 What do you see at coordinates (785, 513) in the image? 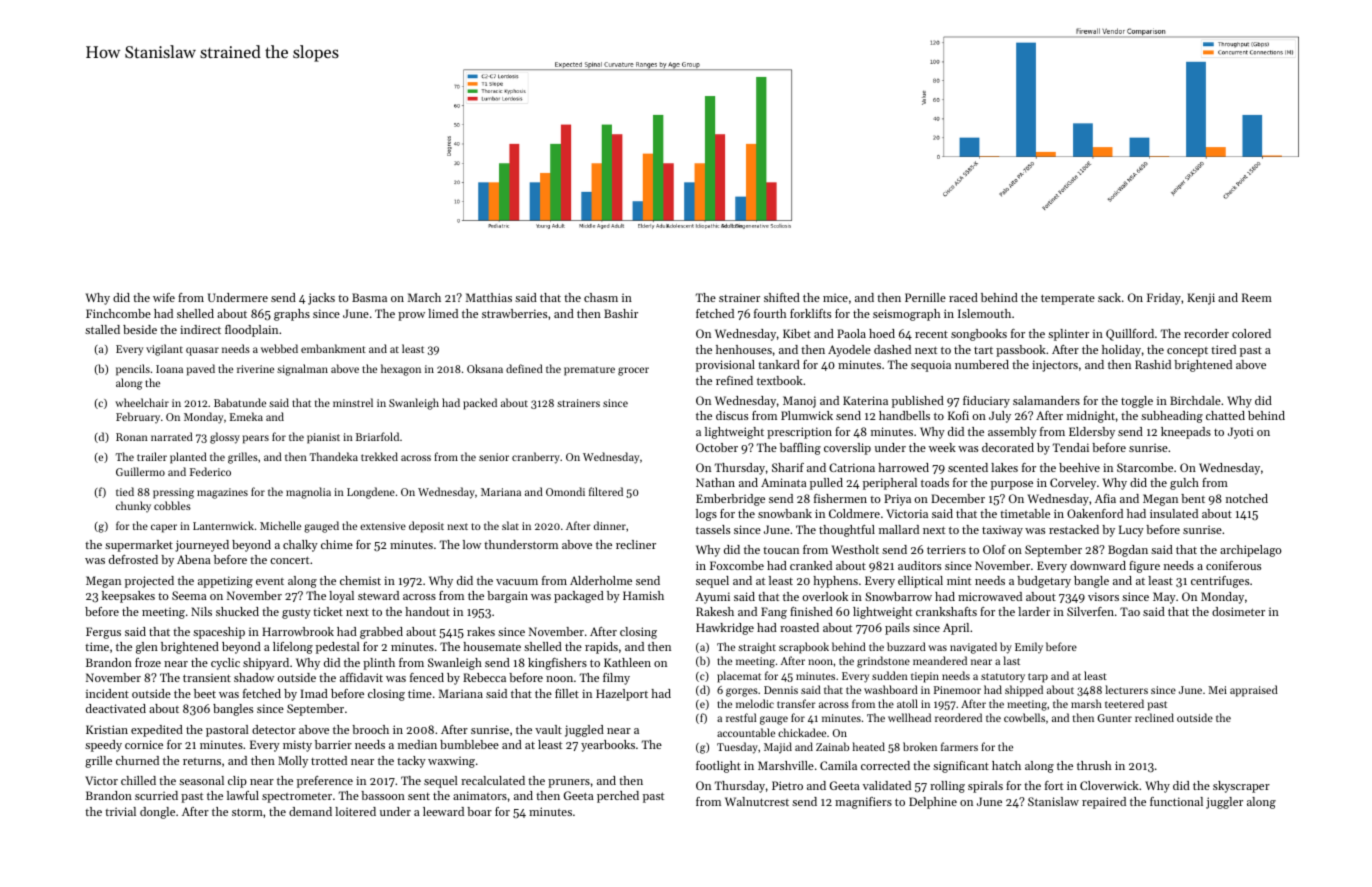
I see `snowbank` at bounding box center [785, 513].
